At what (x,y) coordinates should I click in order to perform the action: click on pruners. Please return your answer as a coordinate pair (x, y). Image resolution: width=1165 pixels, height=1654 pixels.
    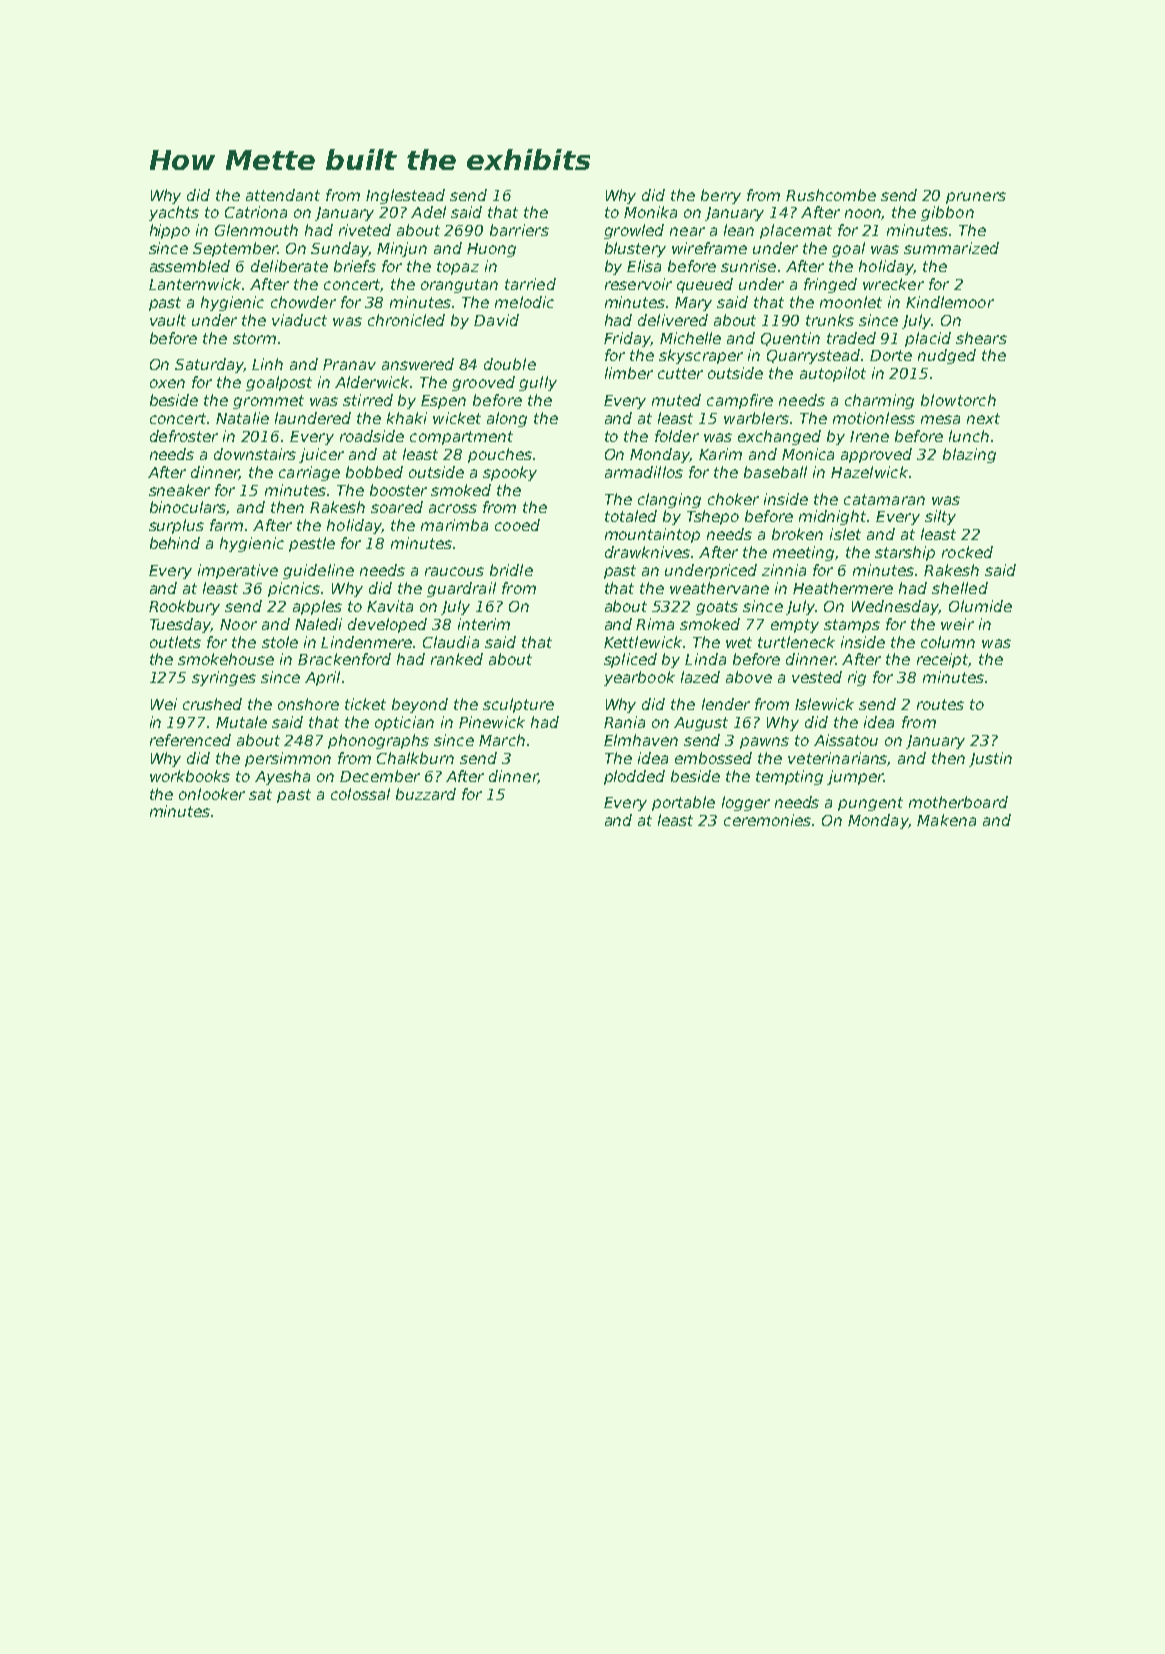
    Looking at the image, I should click on (976, 198).
